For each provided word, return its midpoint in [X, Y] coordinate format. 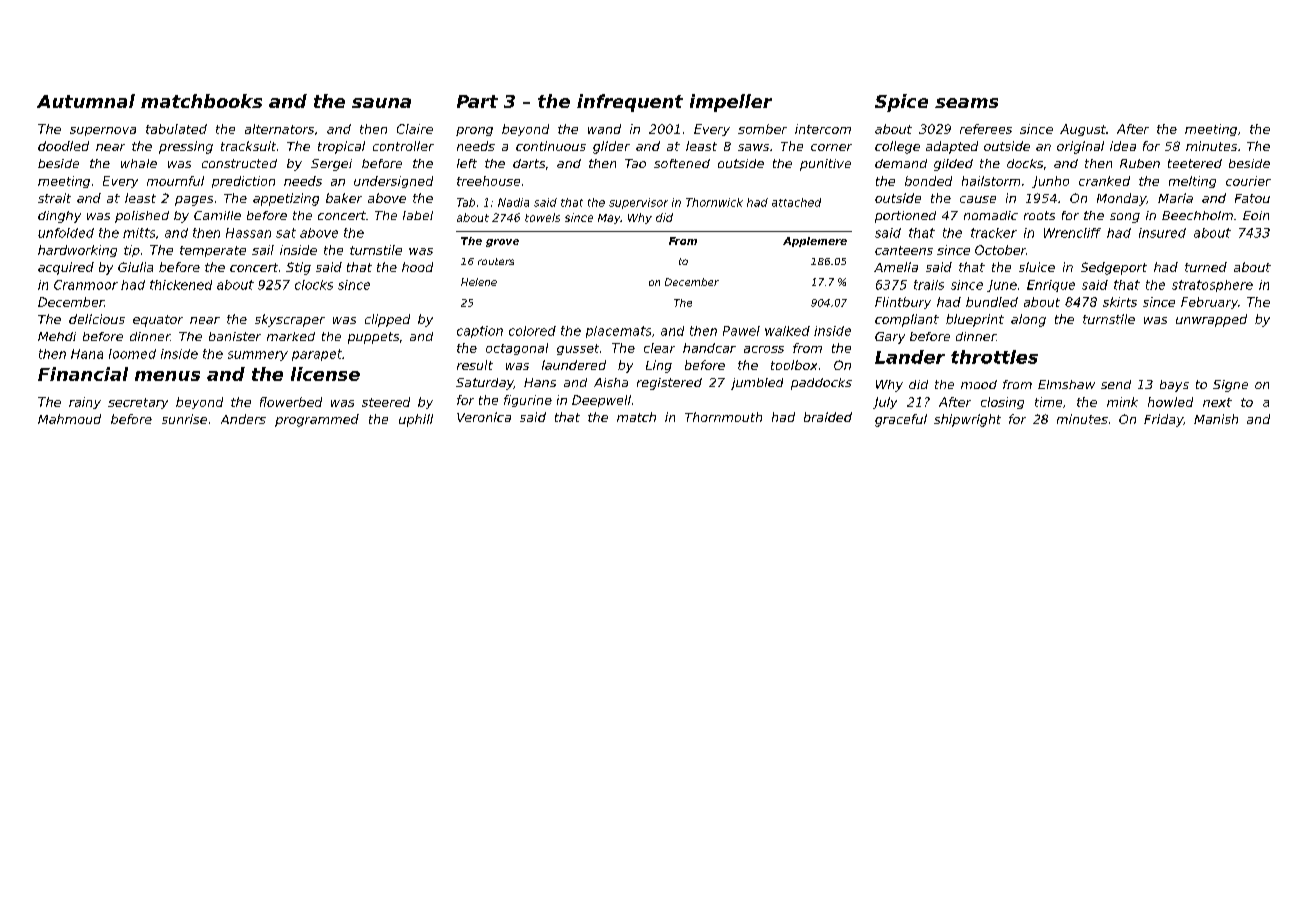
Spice [901, 103]
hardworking [77, 251]
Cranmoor [86, 285]
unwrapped [1211, 320]
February [1209, 303]
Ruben [1140, 163]
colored [532, 331]
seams [966, 103]
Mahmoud [69, 419]
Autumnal [86, 101]
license [325, 374]
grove [502, 243]
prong [474, 131]
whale [139, 163]
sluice [1037, 267]
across [764, 349]
